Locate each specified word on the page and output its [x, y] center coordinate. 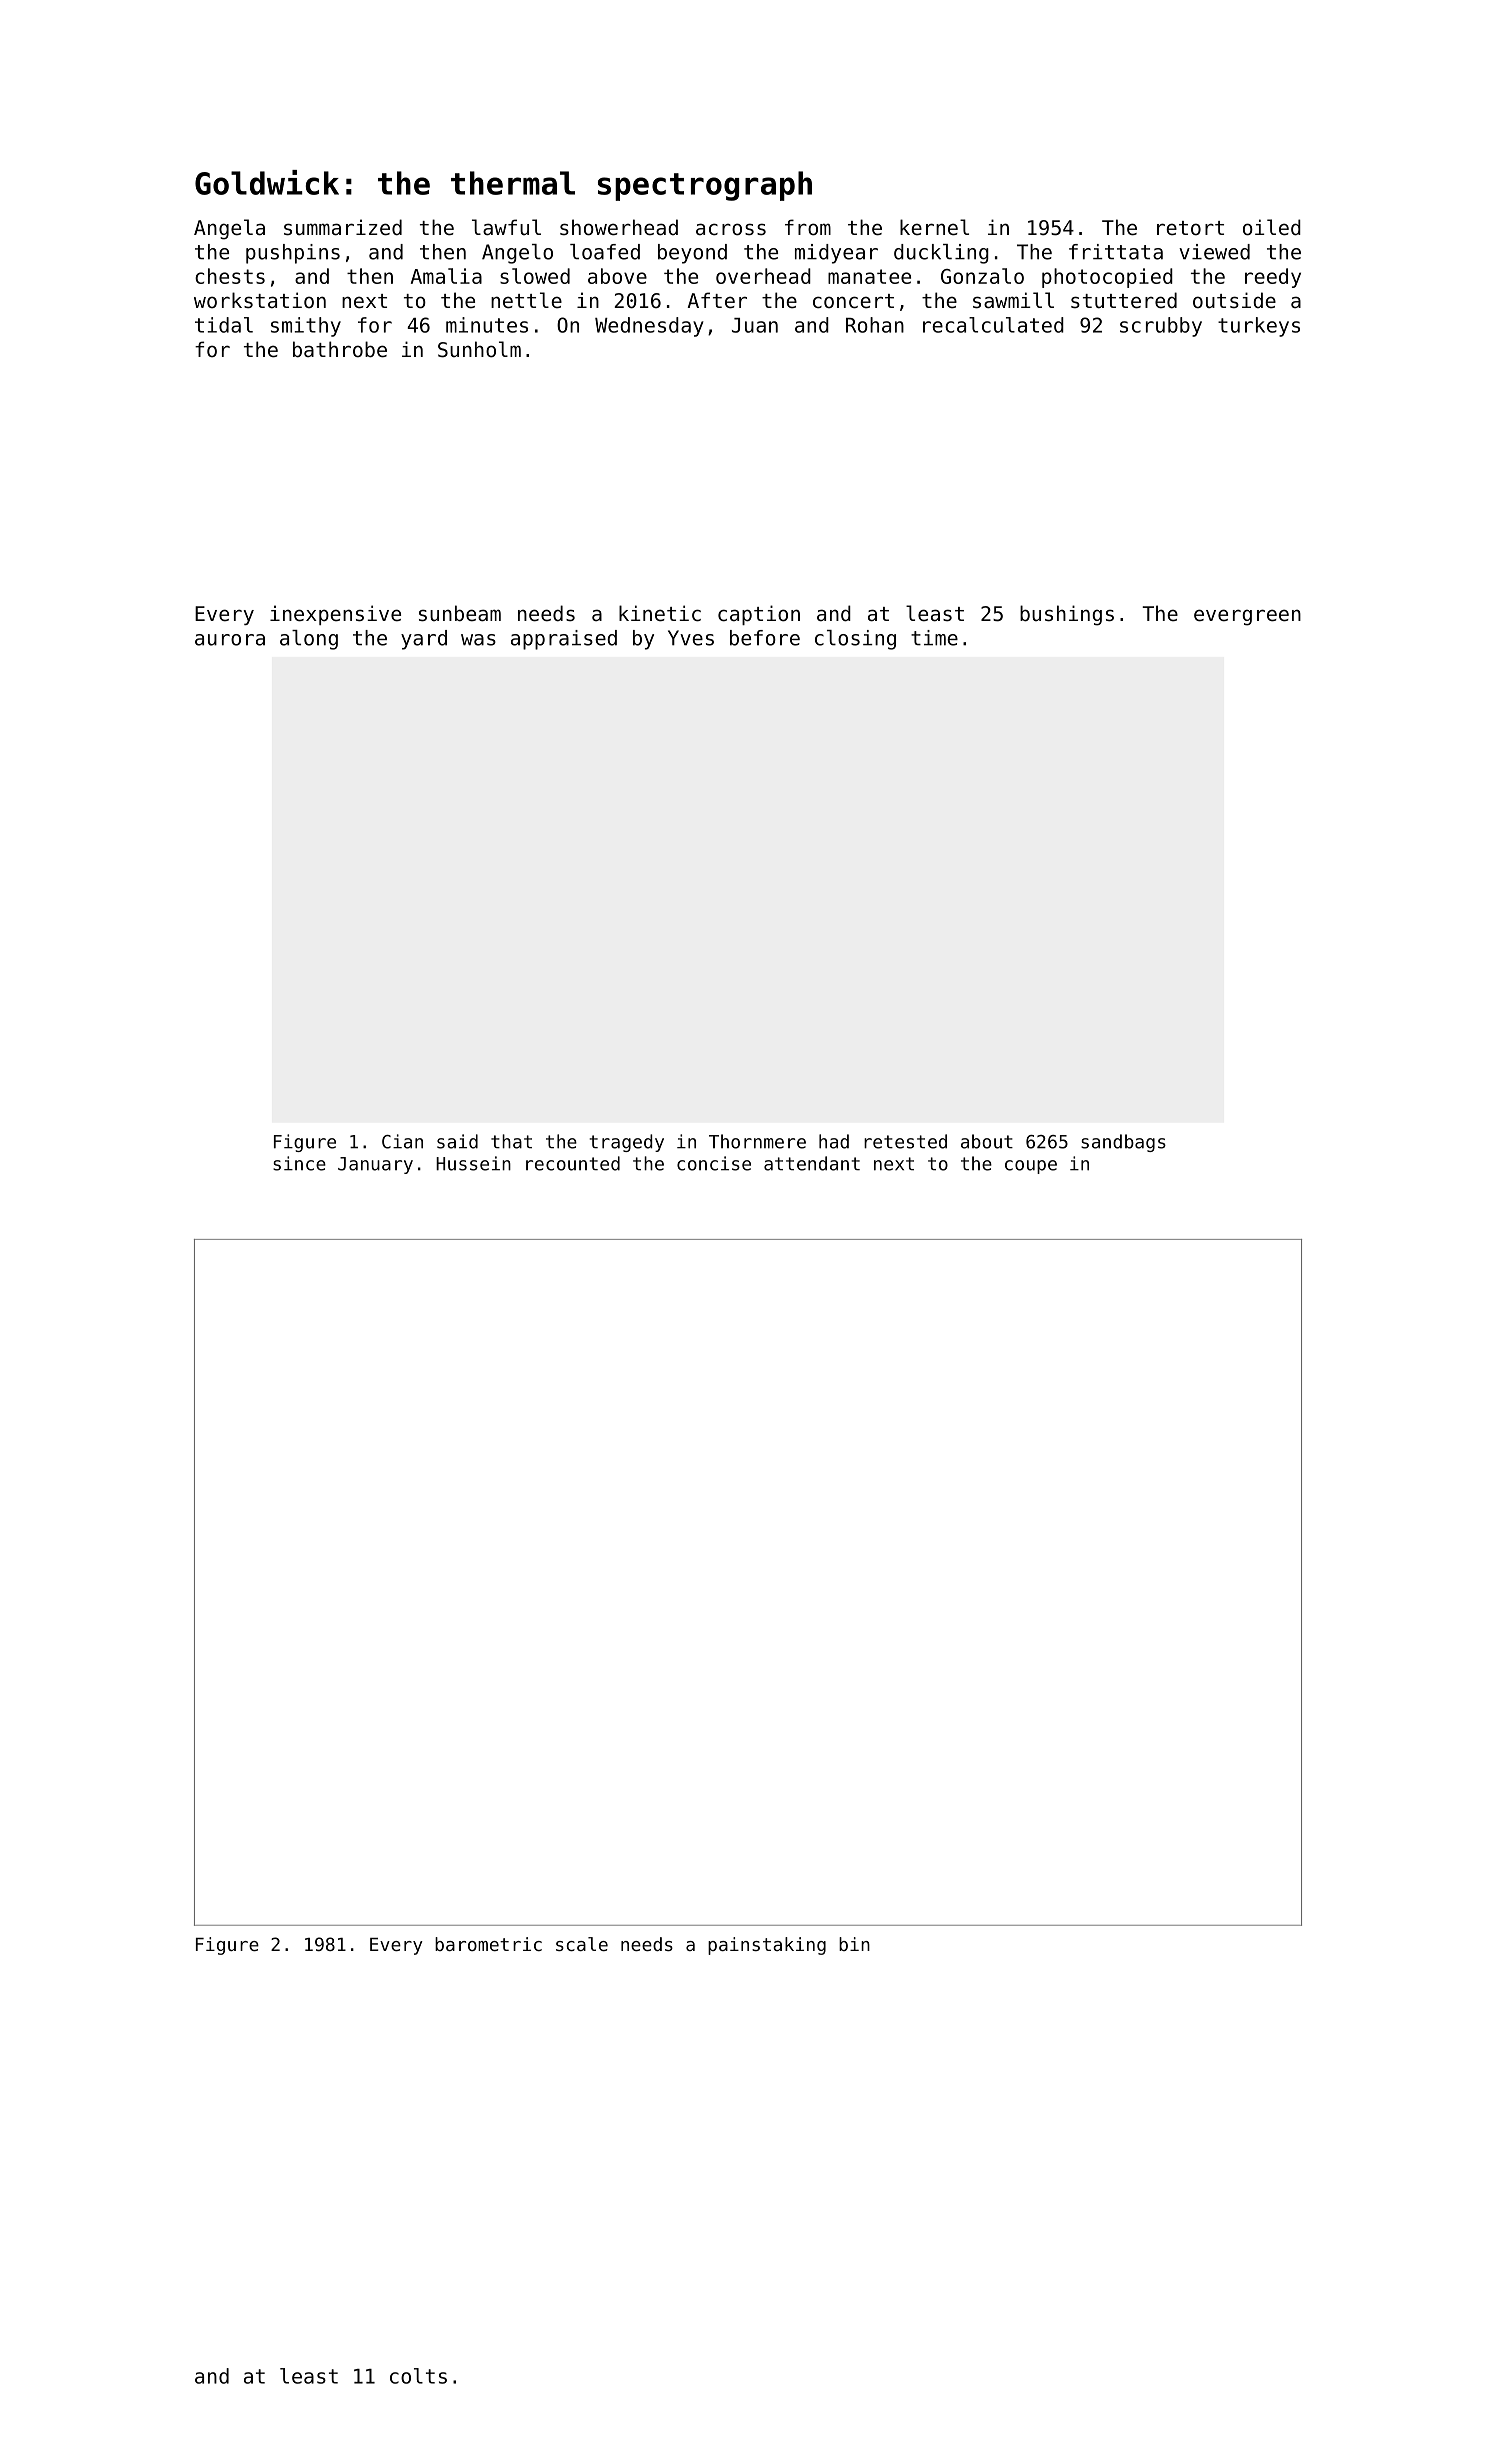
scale [582, 1944]
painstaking [767, 1946]
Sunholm [479, 349]
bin [854, 1944]
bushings [1067, 615]
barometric [488, 1944]
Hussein [473, 1163]
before [765, 638]
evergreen [1247, 617]
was [478, 640]
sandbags [1123, 1143]
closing [855, 640]
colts [418, 2376]
